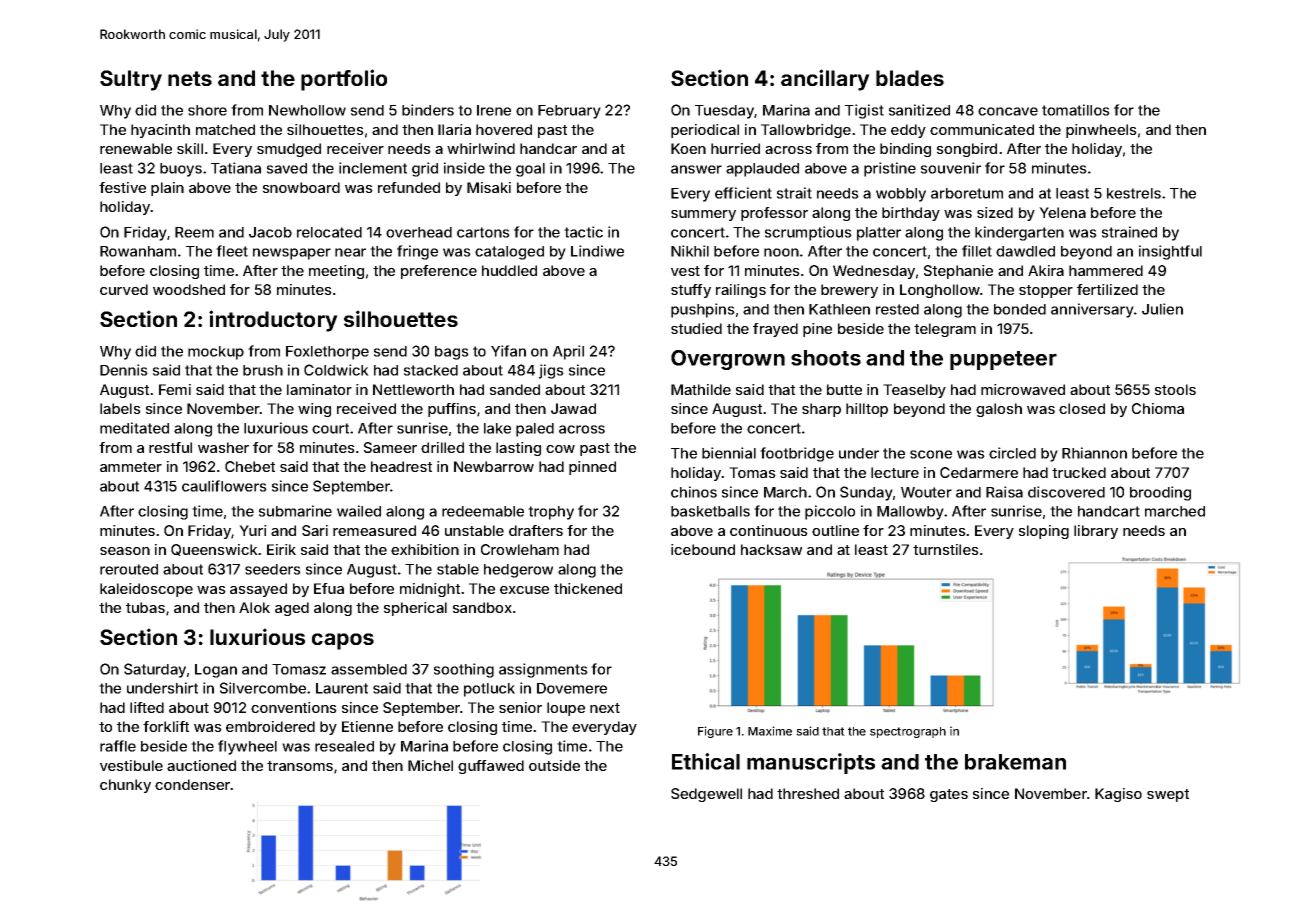 The width and height of the screenshot is (1308, 924). What do you see at coordinates (1101, 131) in the screenshot?
I see `pinwheels` at bounding box center [1101, 131].
